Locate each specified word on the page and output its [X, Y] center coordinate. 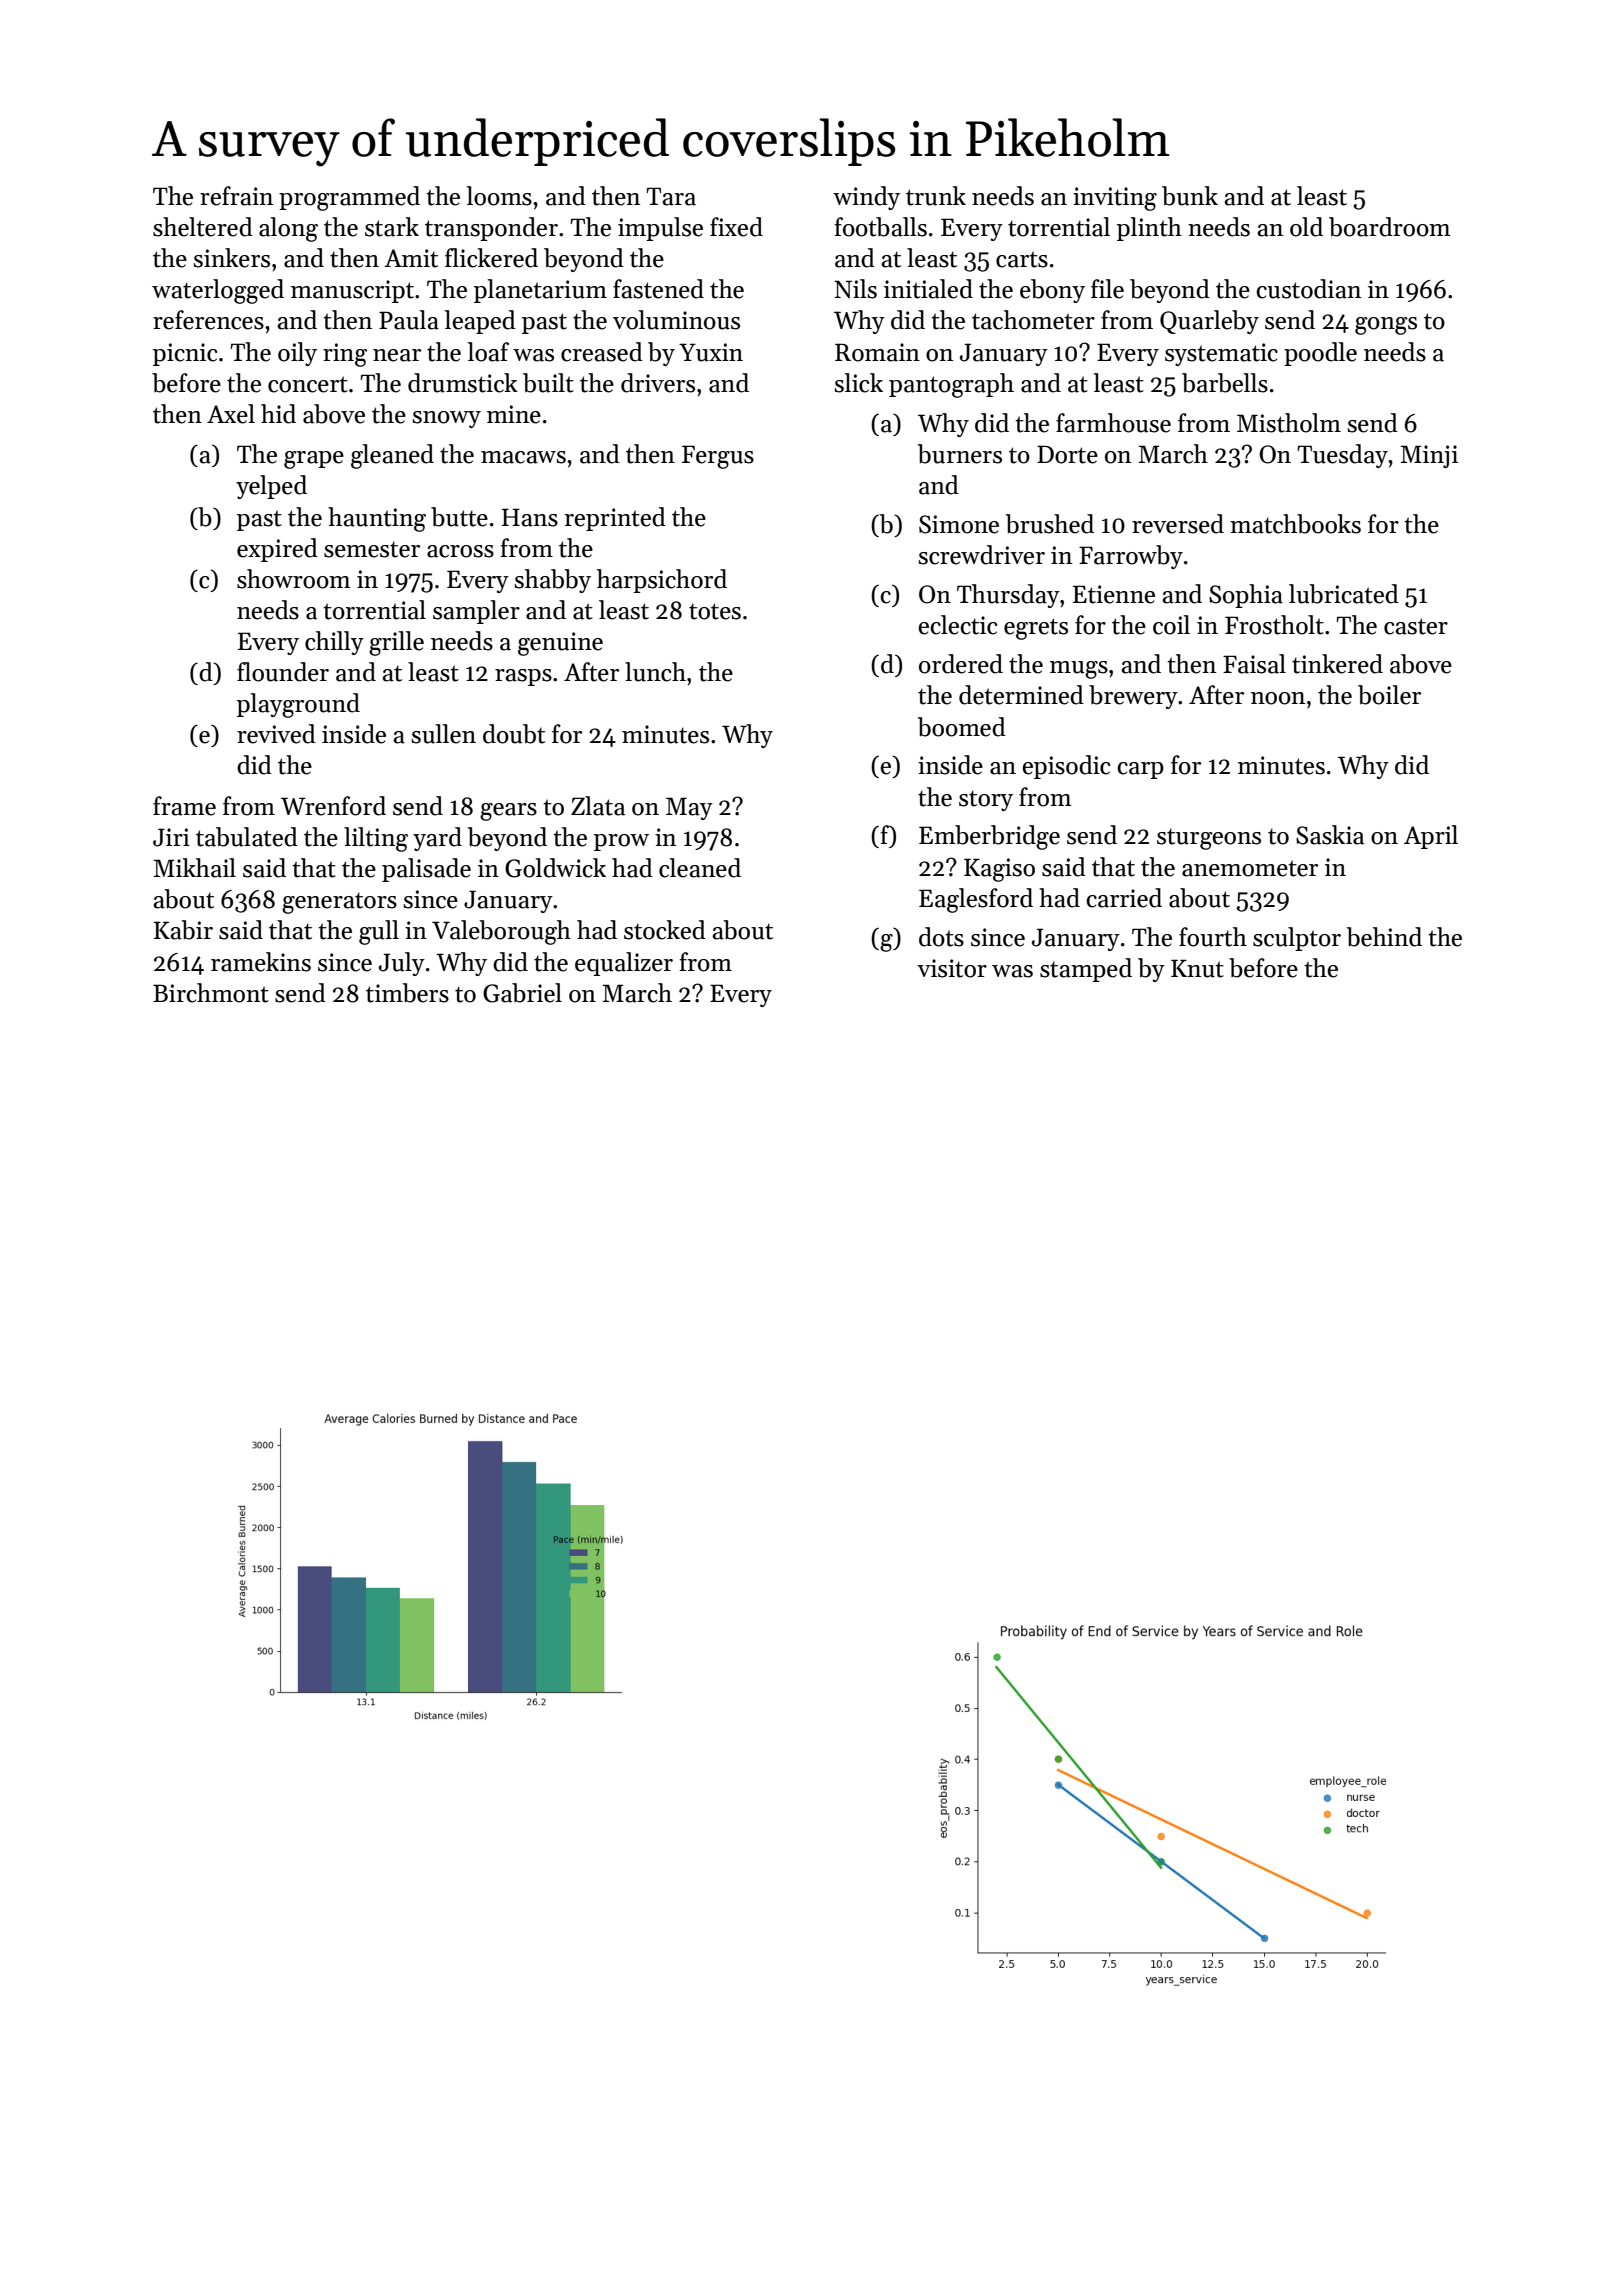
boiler [1389, 695]
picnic [185, 354]
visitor [952, 968]
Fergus [718, 457]
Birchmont [211, 993]
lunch [655, 672]
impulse [660, 229]
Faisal [1254, 664]
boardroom [1390, 227]
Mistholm [1289, 423]
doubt [514, 734]
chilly [334, 643]
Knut [1197, 968]
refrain [236, 196]
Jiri [171, 837]
